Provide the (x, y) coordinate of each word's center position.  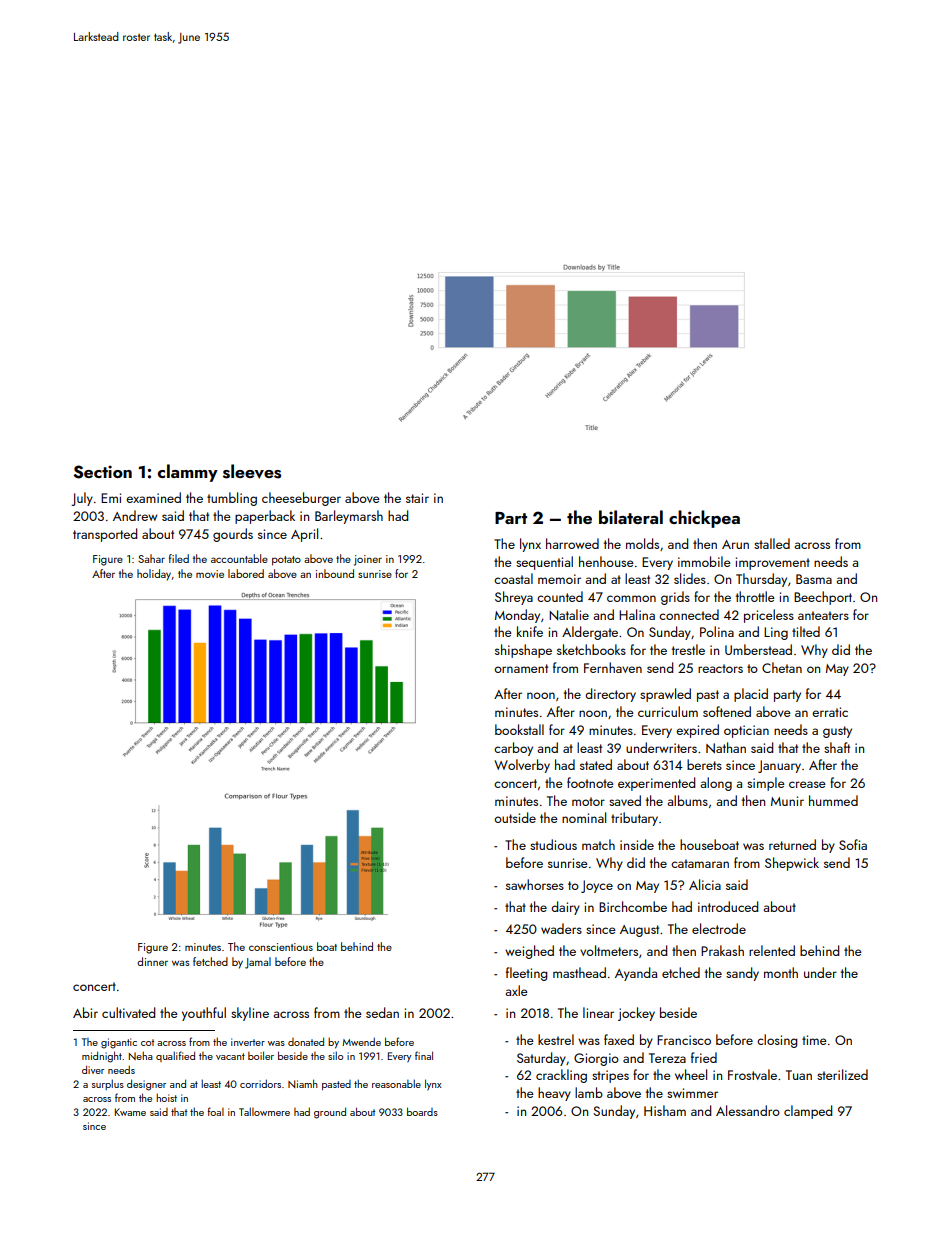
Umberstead (758, 649)
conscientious (281, 947)
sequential (544, 563)
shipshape (523, 651)
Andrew (135, 515)
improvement (773, 563)
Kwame (130, 1112)
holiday (154, 575)
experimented (656, 784)
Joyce (597, 886)
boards (422, 1111)
